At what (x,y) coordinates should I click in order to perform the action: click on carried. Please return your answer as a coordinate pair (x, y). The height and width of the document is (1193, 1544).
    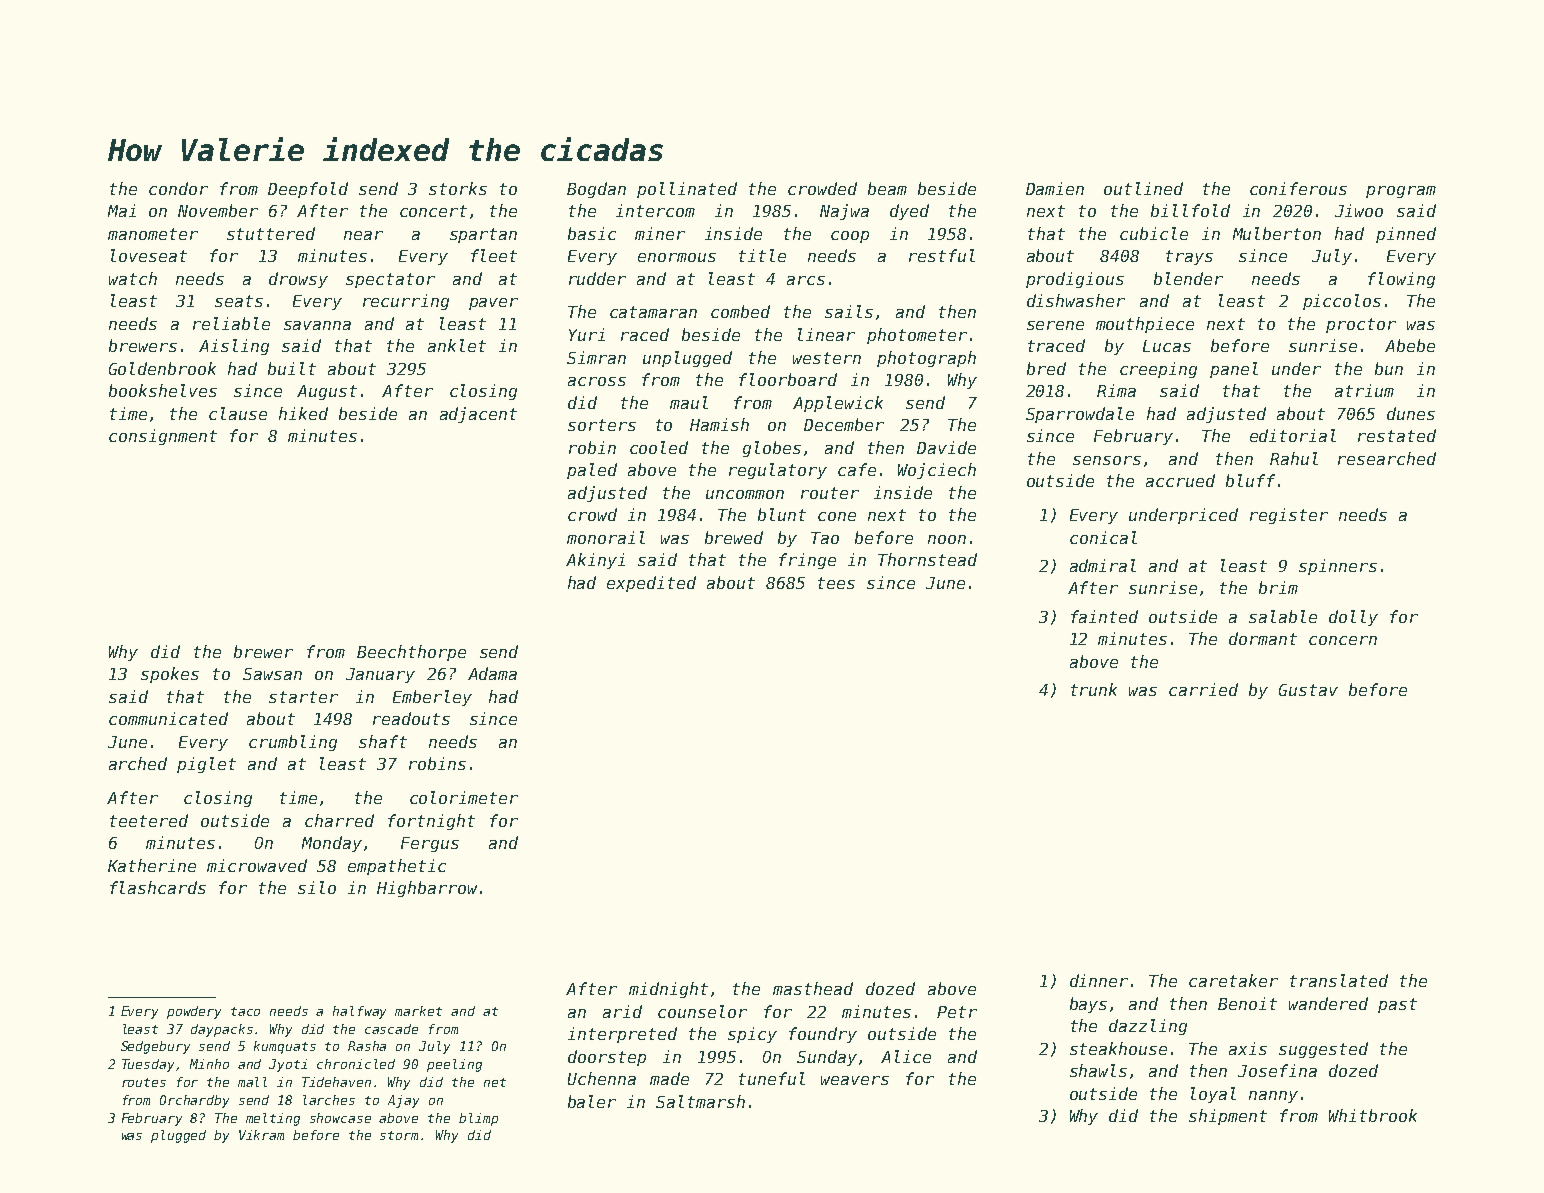
    Looking at the image, I should click on (1203, 689).
